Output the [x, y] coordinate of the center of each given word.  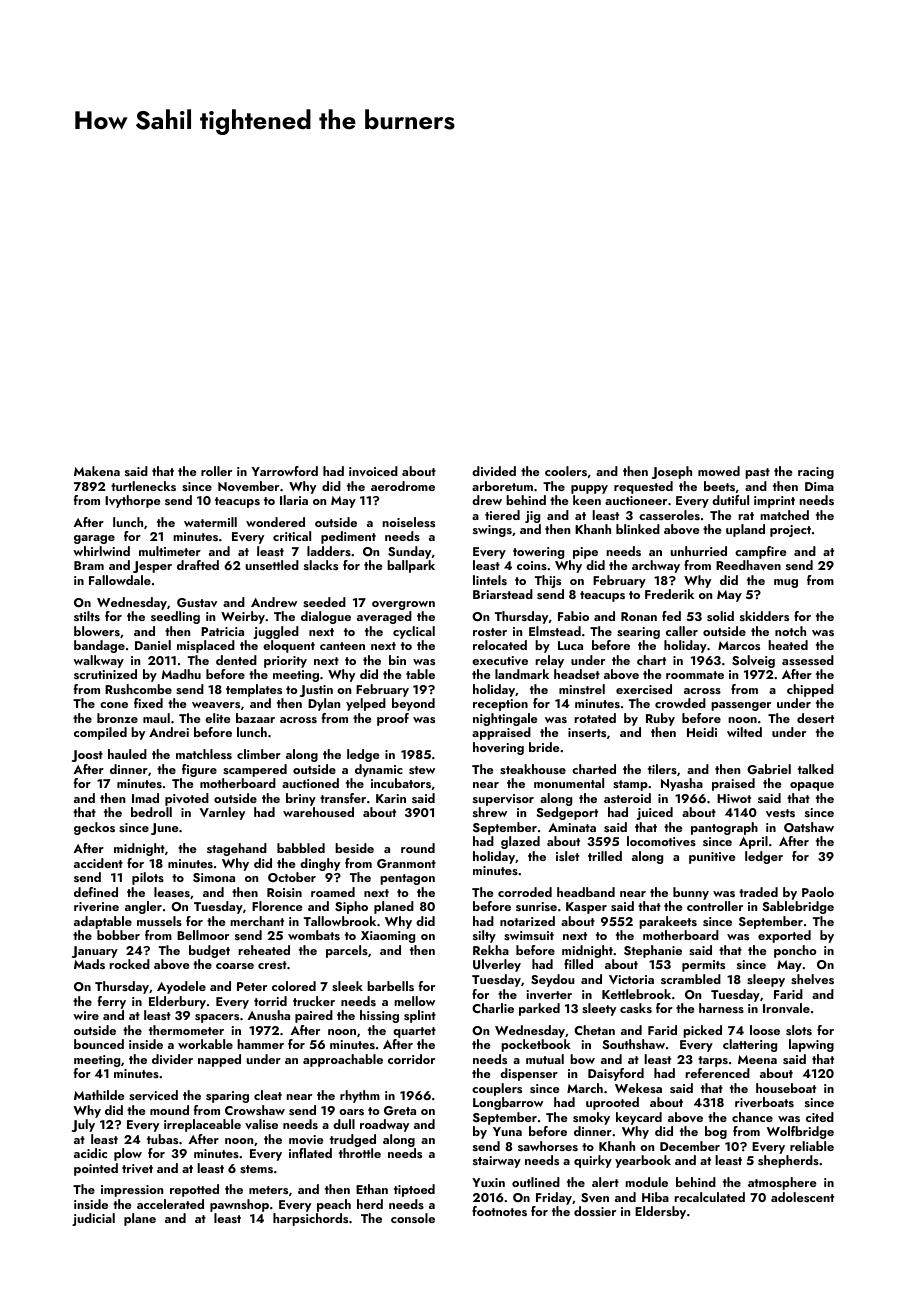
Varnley [222, 813]
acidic [90, 1153]
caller [682, 631]
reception [500, 705]
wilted [744, 732]
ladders [329, 551]
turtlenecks [143, 486]
